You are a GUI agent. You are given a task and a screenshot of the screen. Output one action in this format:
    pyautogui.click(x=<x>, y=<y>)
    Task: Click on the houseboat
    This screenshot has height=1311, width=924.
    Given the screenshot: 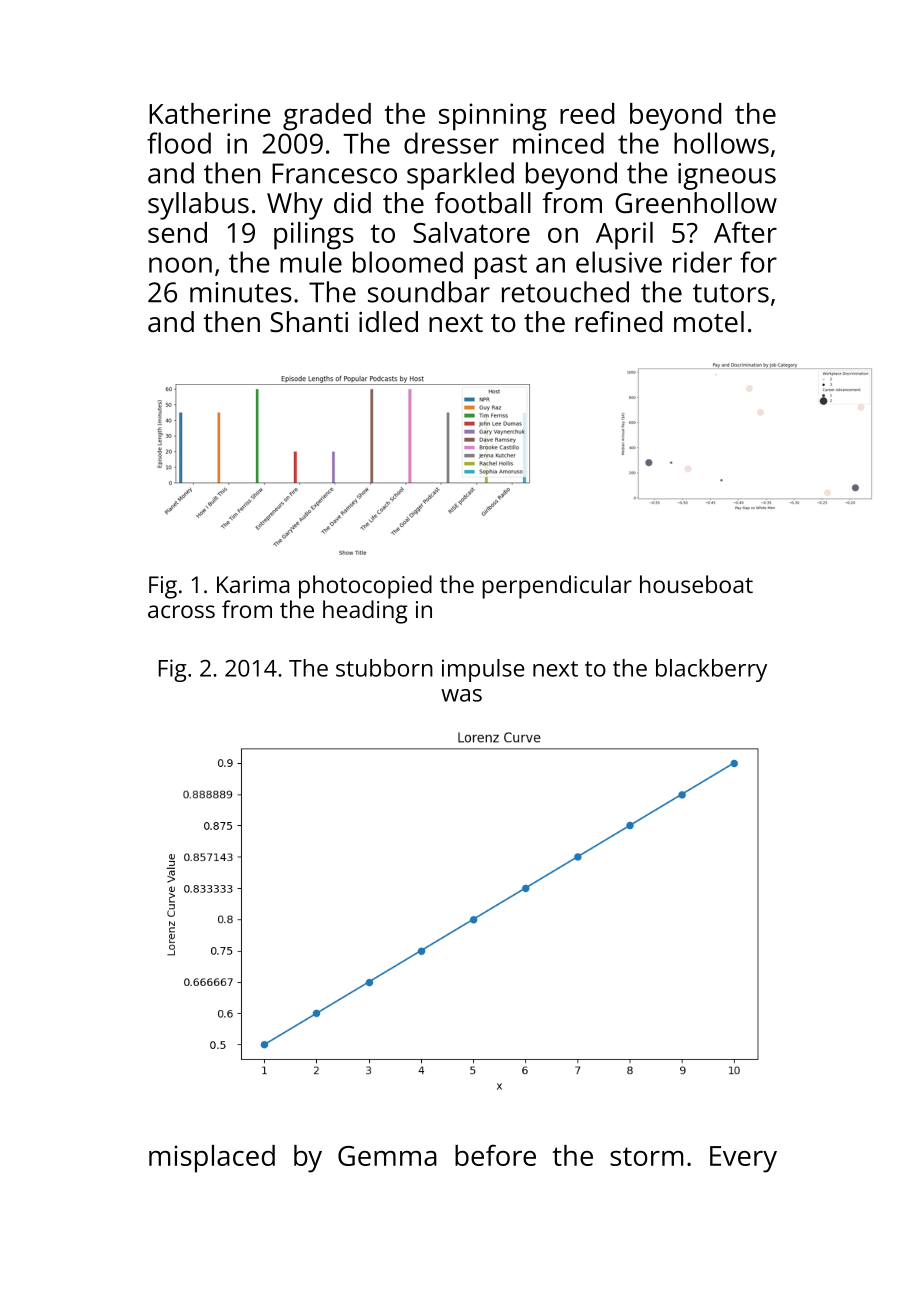 What is the action you would take?
    pyautogui.click(x=696, y=584)
